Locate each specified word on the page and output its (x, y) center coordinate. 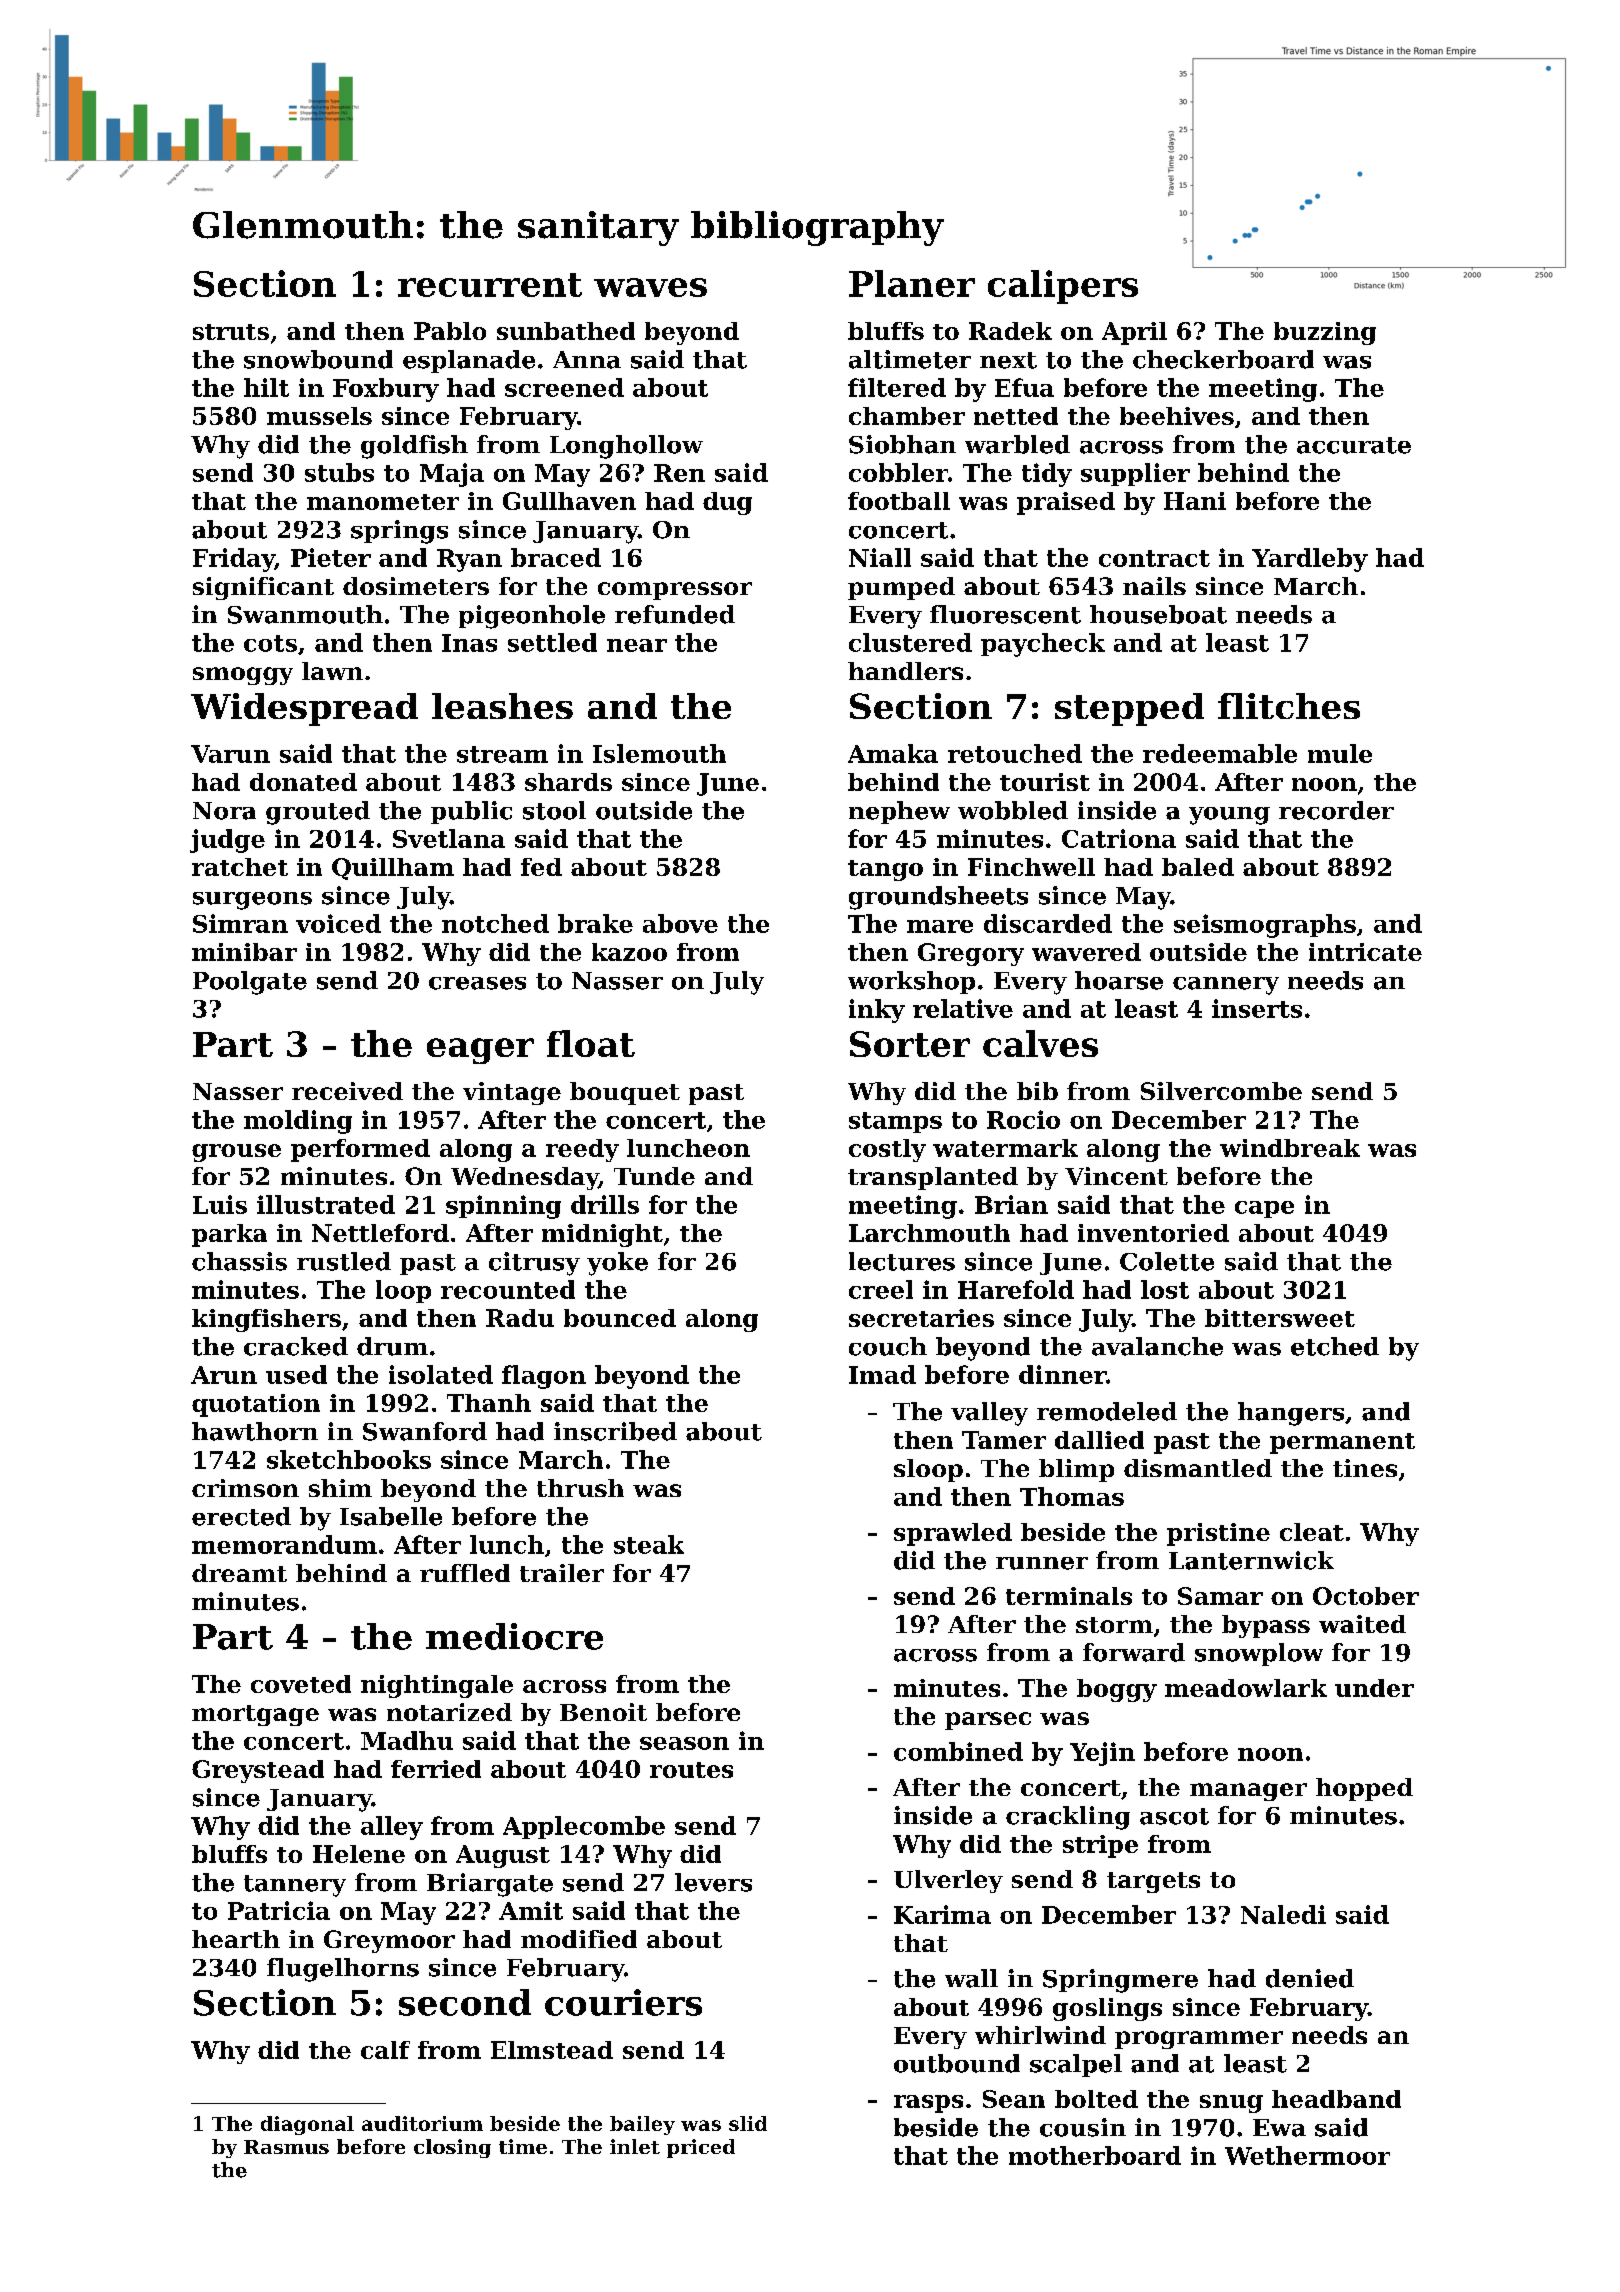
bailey (642, 2125)
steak (649, 1544)
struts (231, 332)
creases (477, 983)
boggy (1117, 1690)
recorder (1336, 810)
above (680, 923)
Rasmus (286, 2147)
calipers (1063, 287)
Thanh (489, 1403)
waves (650, 287)
